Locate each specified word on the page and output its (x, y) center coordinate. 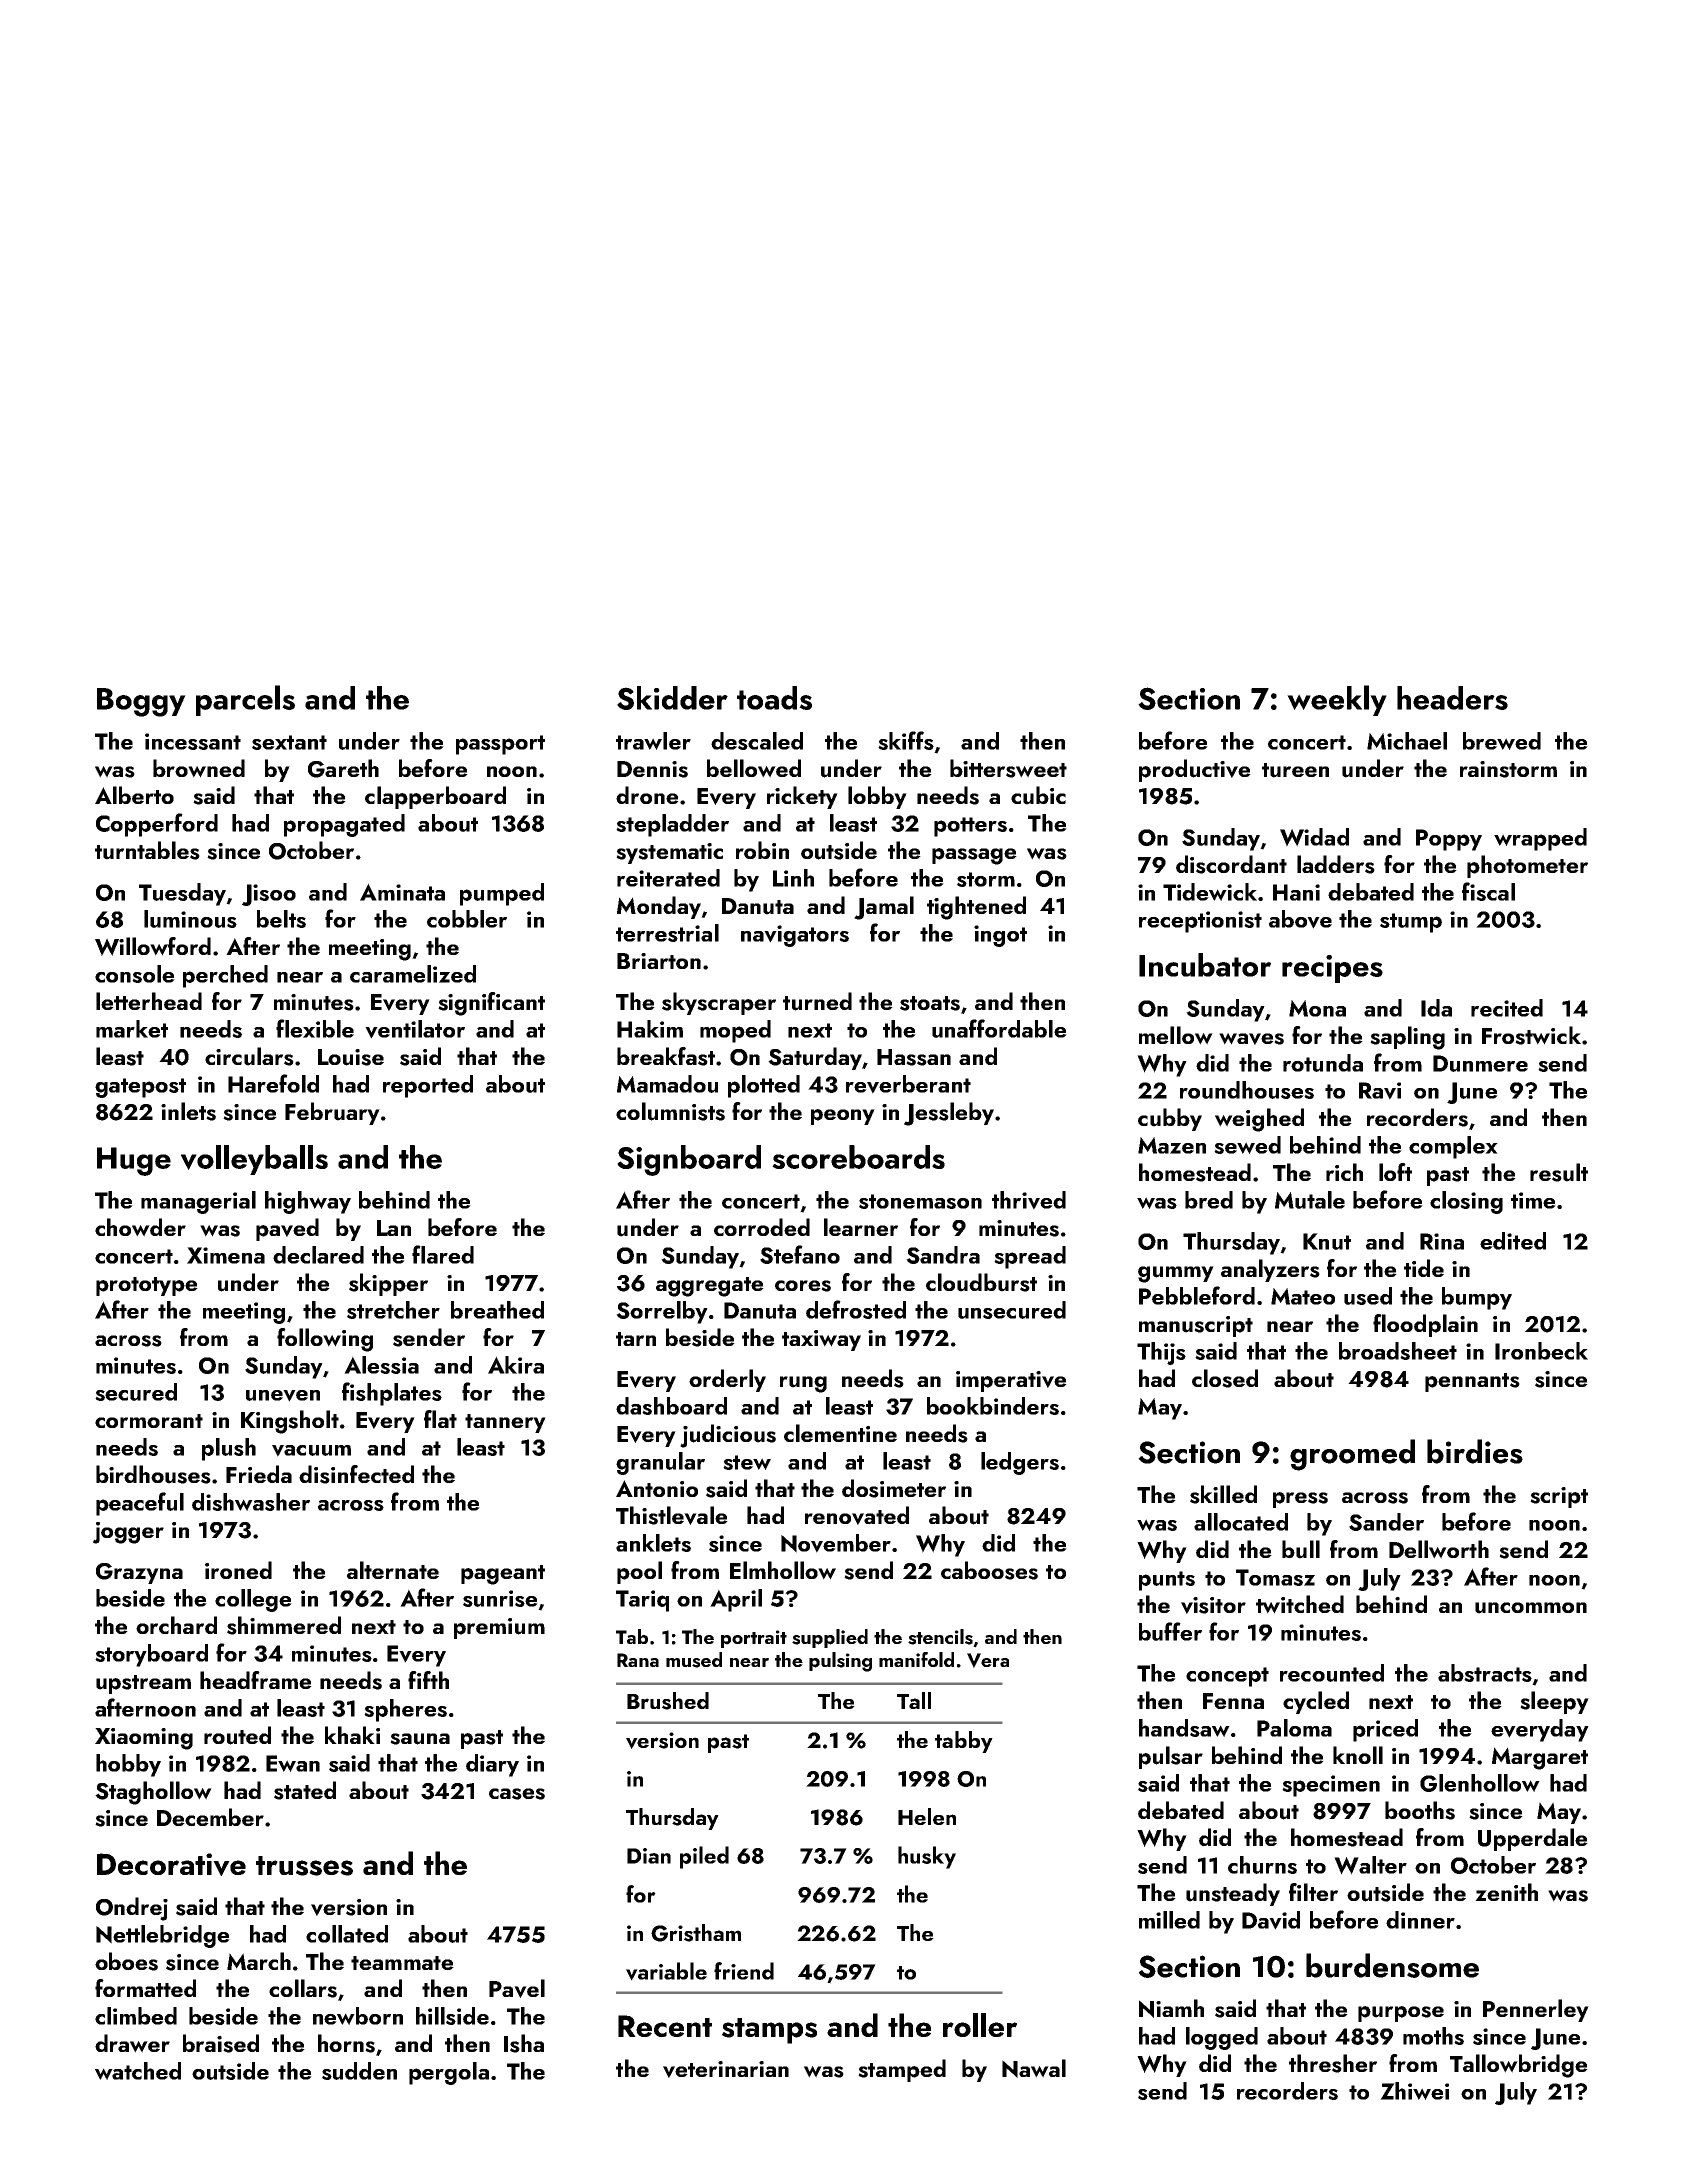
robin (762, 850)
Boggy (141, 702)
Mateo (1303, 1296)
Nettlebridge (163, 1936)
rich (1344, 1172)
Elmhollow (783, 1570)
